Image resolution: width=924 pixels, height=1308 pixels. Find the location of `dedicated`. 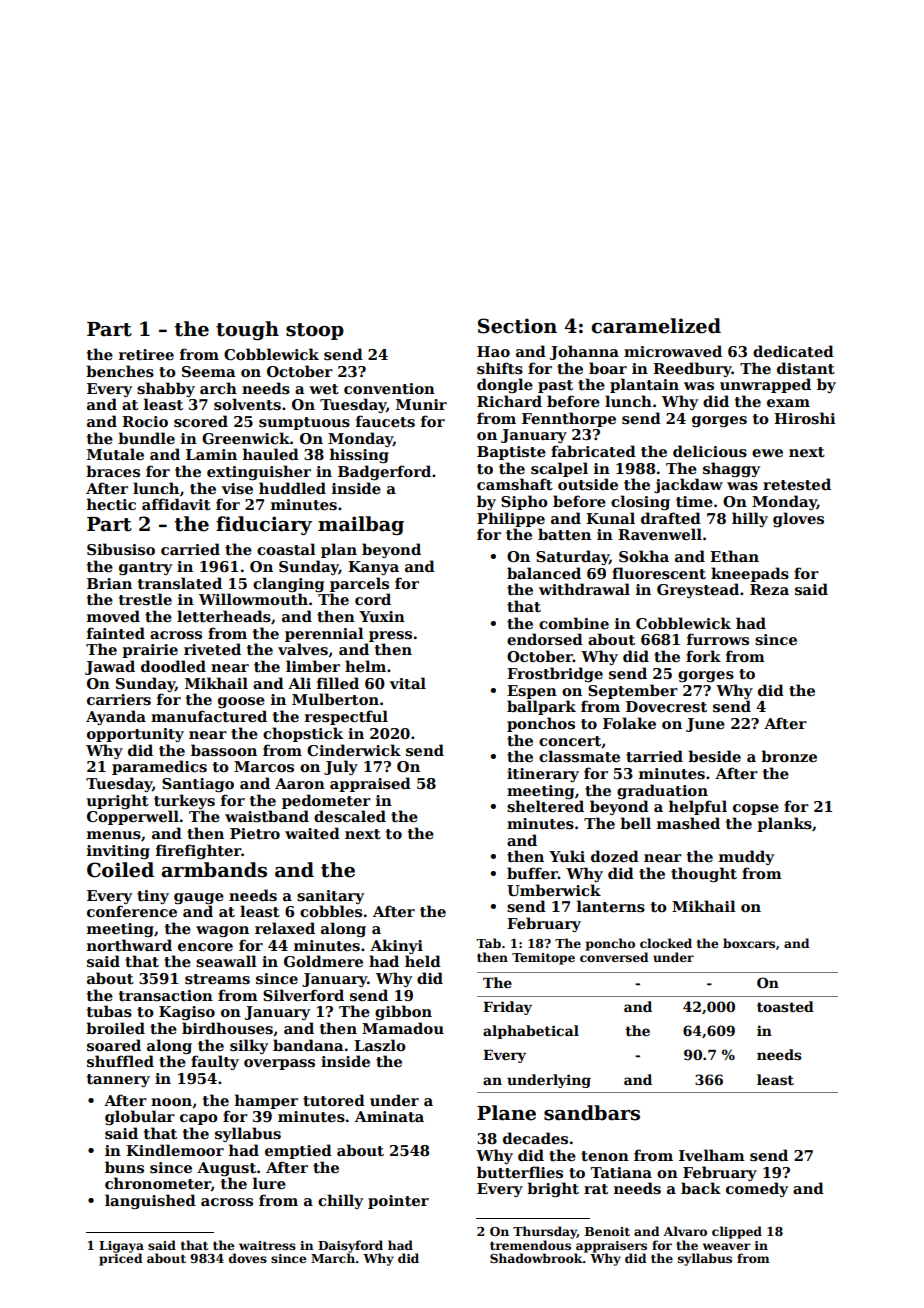

dedicated is located at coordinates (793, 351).
